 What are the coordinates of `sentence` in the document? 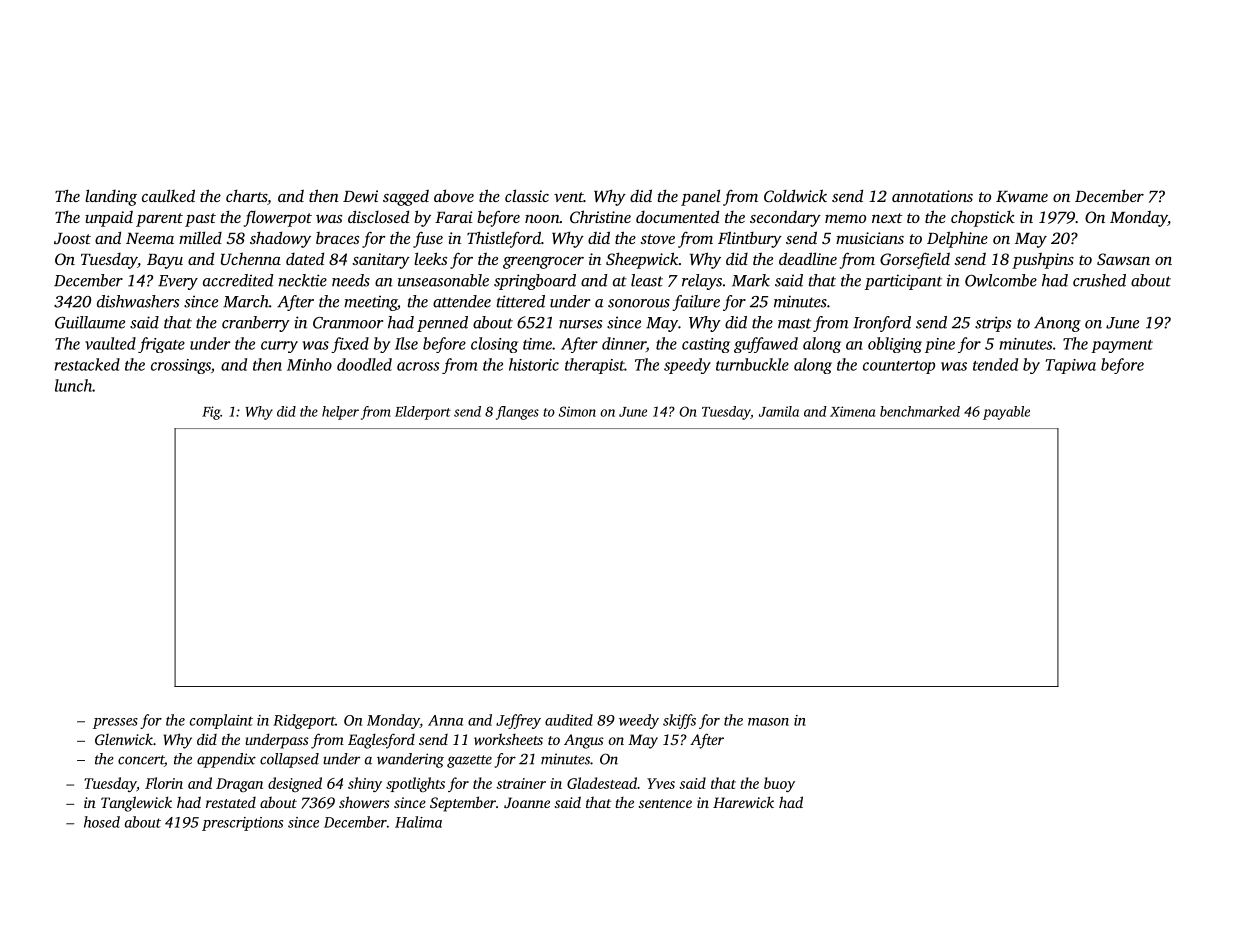 It's located at (665, 803).
